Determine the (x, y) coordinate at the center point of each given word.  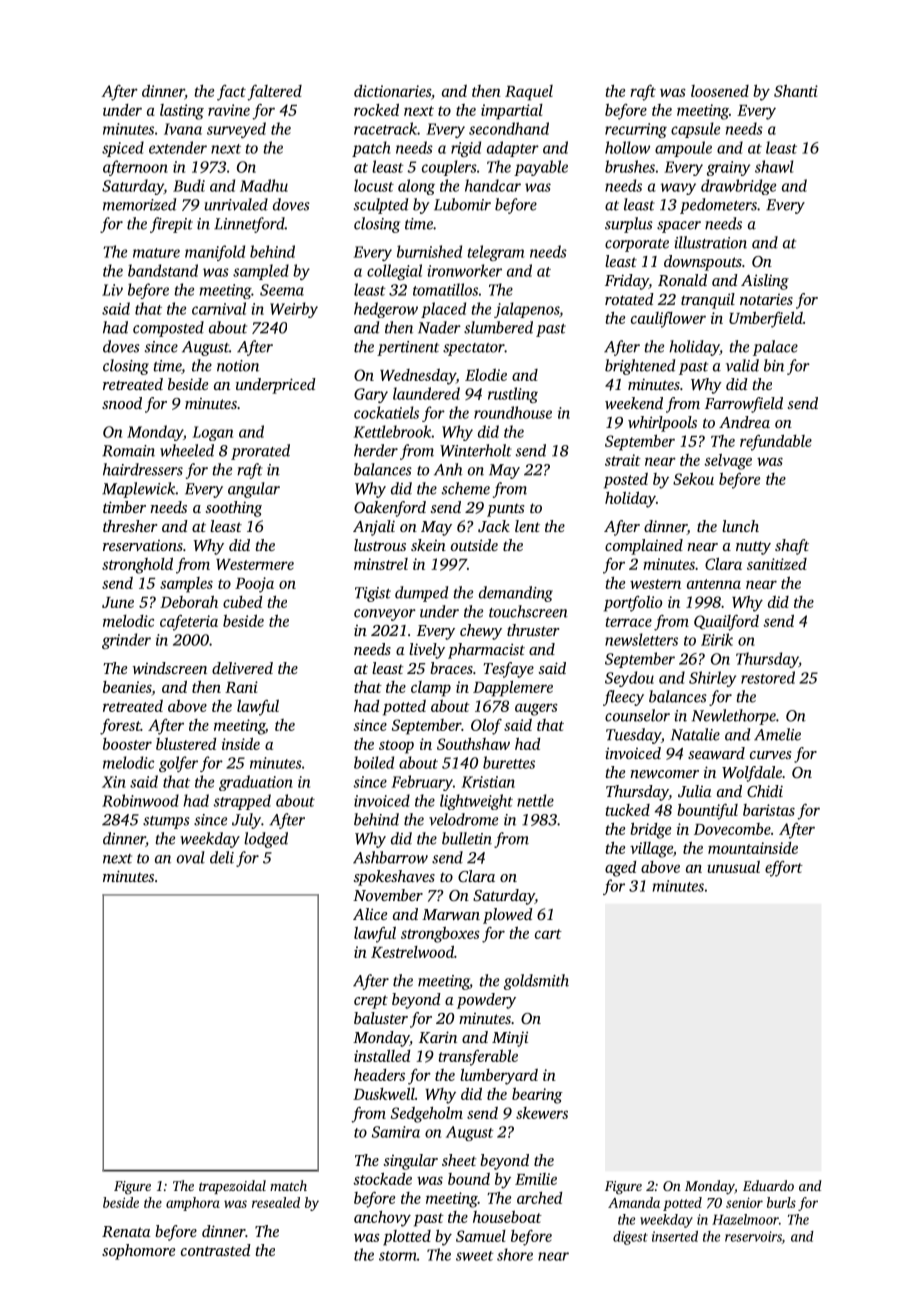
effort (784, 869)
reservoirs (753, 1237)
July (246, 821)
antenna (714, 584)
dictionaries (392, 91)
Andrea (744, 422)
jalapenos (526, 310)
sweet (475, 1256)
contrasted (216, 1250)
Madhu (264, 185)
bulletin (467, 838)
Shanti (796, 90)
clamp (431, 689)
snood (122, 403)
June (118, 602)
